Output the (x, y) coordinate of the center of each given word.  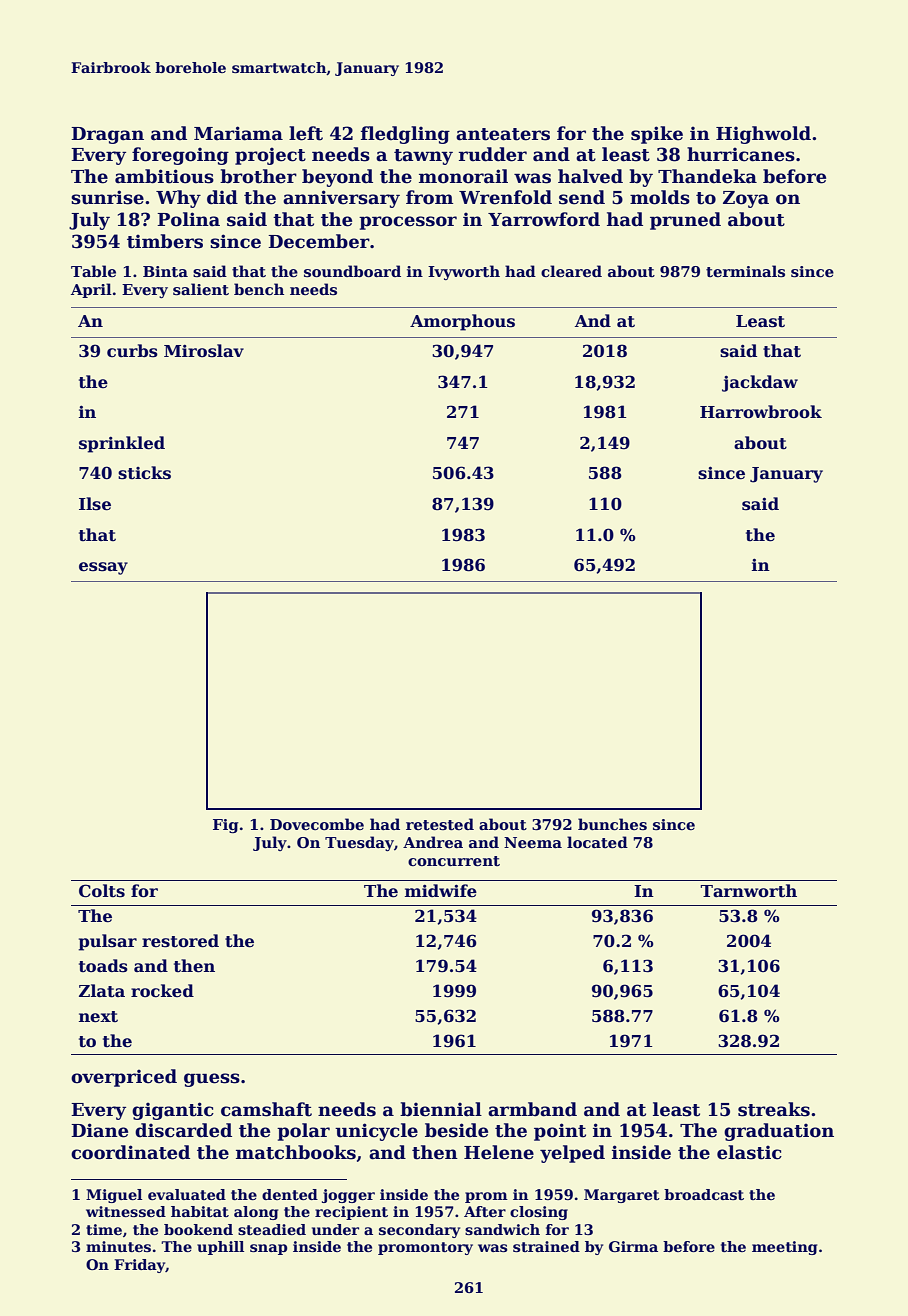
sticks (144, 473)
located (597, 842)
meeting (784, 1248)
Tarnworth (748, 891)
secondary (419, 1231)
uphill (220, 1248)
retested (440, 824)
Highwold (763, 135)
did (222, 197)
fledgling (405, 135)
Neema (533, 842)
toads (103, 966)
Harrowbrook (761, 412)
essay (103, 568)
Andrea (433, 842)
